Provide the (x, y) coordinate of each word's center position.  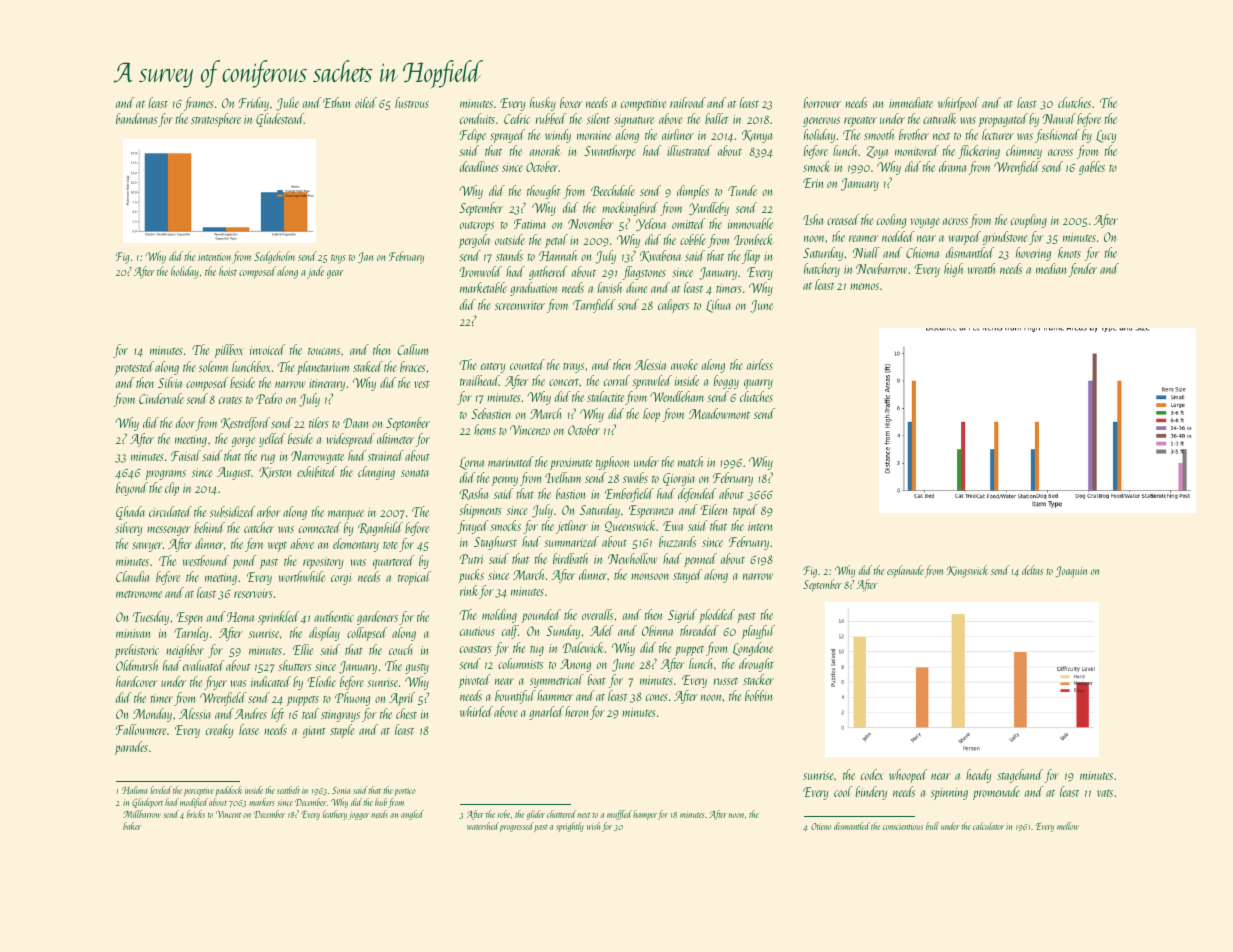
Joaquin (1071, 572)
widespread (350, 440)
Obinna (657, 630)
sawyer (147, 547)
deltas (1033, 570)
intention (214, 257)
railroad (688, 102)
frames (199, 104)
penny (505, 481)
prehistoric (137, 651)
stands (509, 255)
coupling (1029, 221)
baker (132, 826)
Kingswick (967, 571)
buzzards (677, 541)
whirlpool (958, 104)
